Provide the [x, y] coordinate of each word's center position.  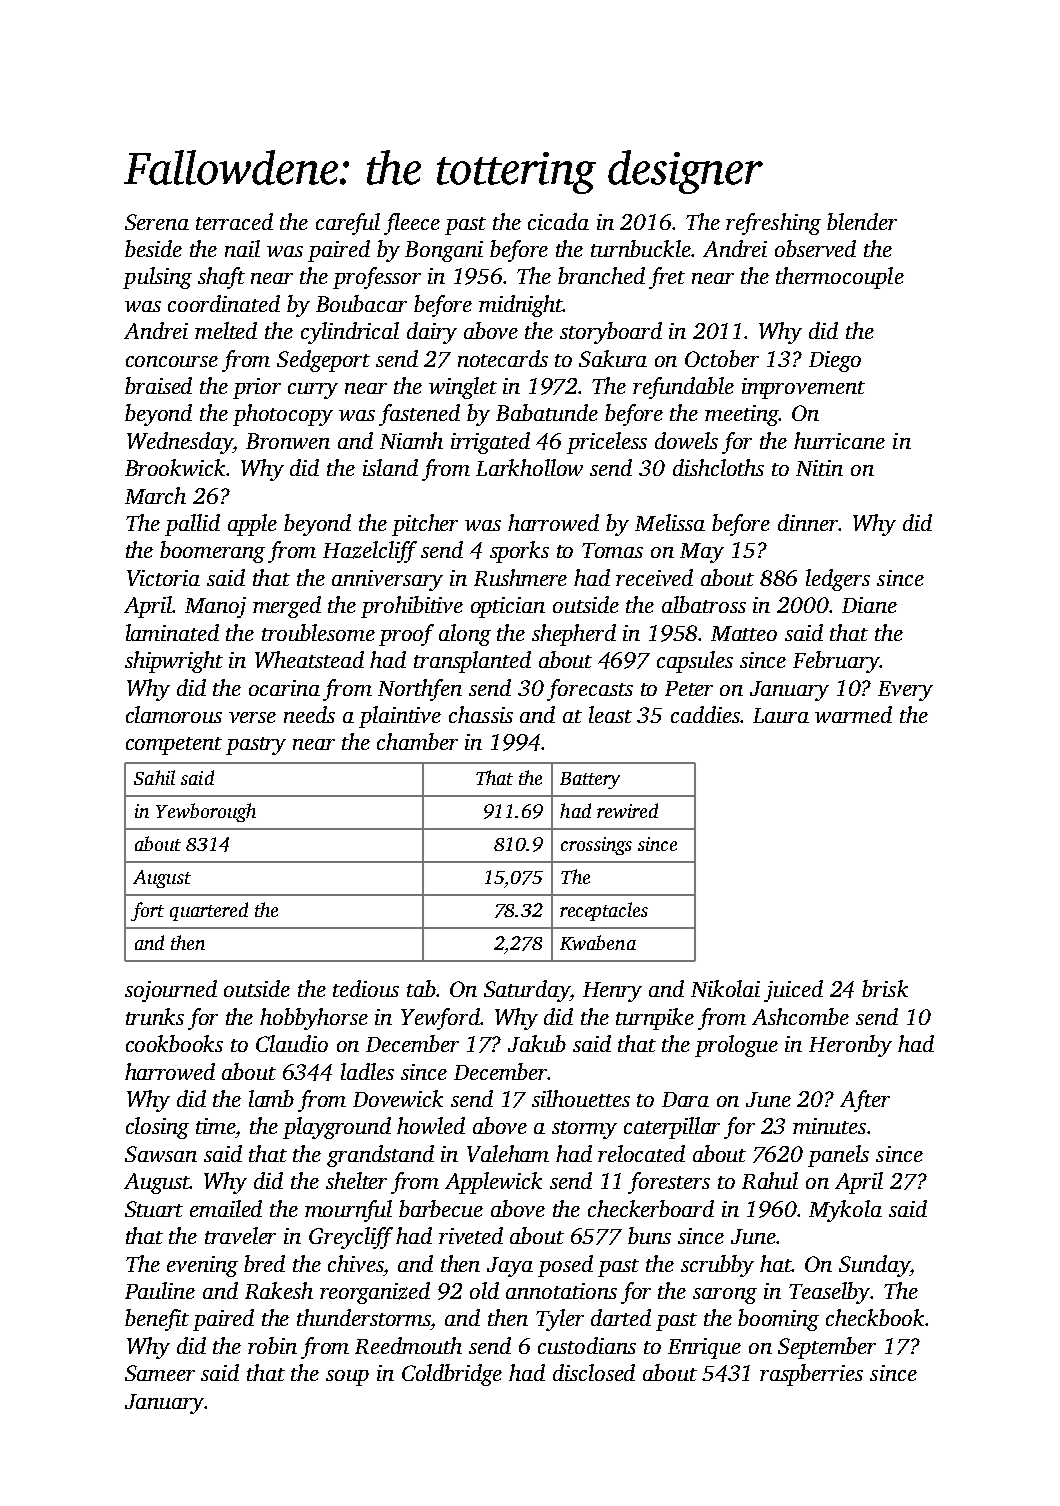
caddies [706, 714]
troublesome [318, 632]
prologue [736, 1046]
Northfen [420, 690]
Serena [157, 222]
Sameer [160, 1373]
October [722, 358]
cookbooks [174, 1043]
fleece [412, 224]
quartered [209, 911]
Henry [612, 992]
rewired [627, 810]
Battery [590, 780]
